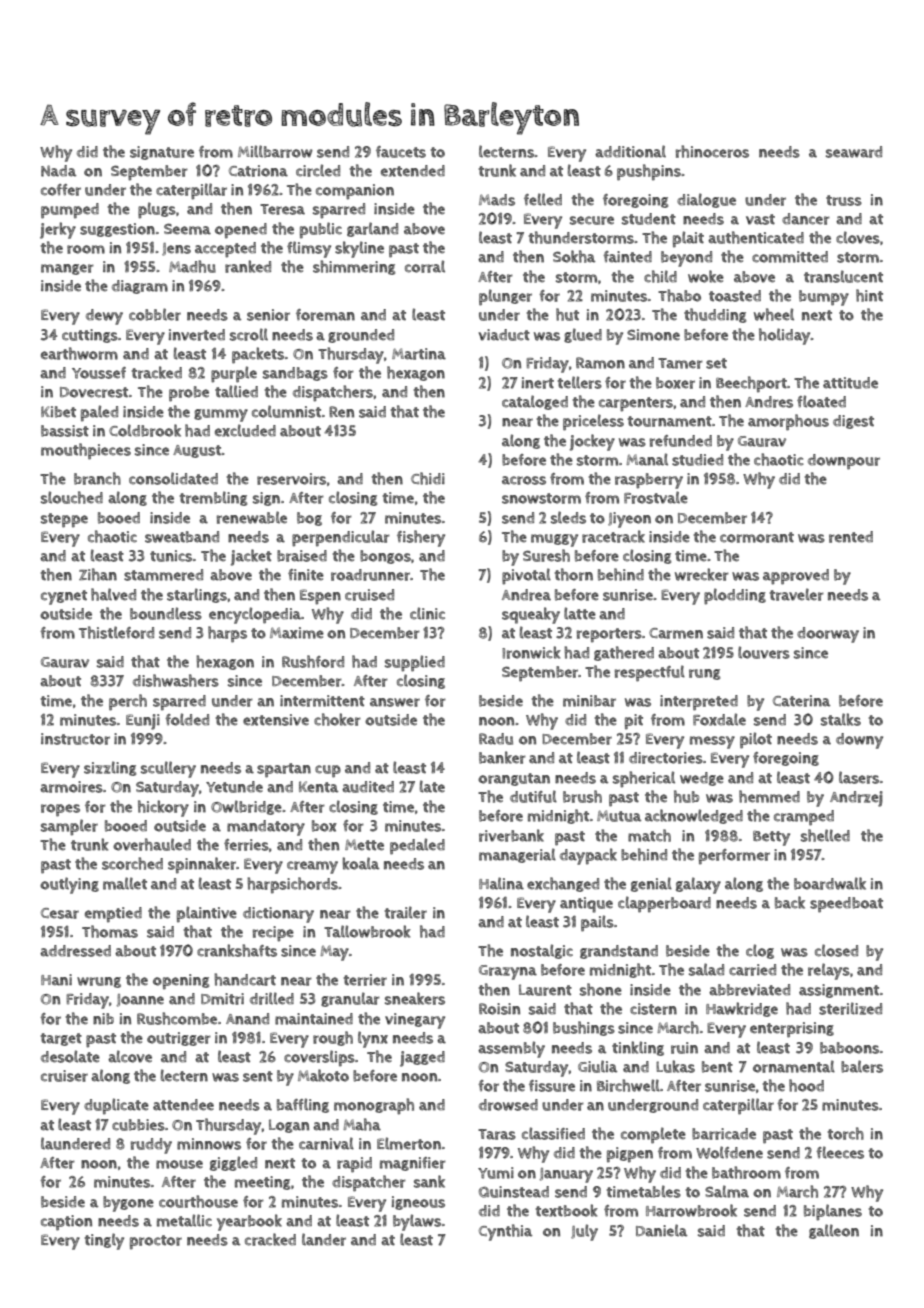  What do you see at coordinates (546, 555) in the image?
I see `Suresh` at bounding box center [546, 555].
